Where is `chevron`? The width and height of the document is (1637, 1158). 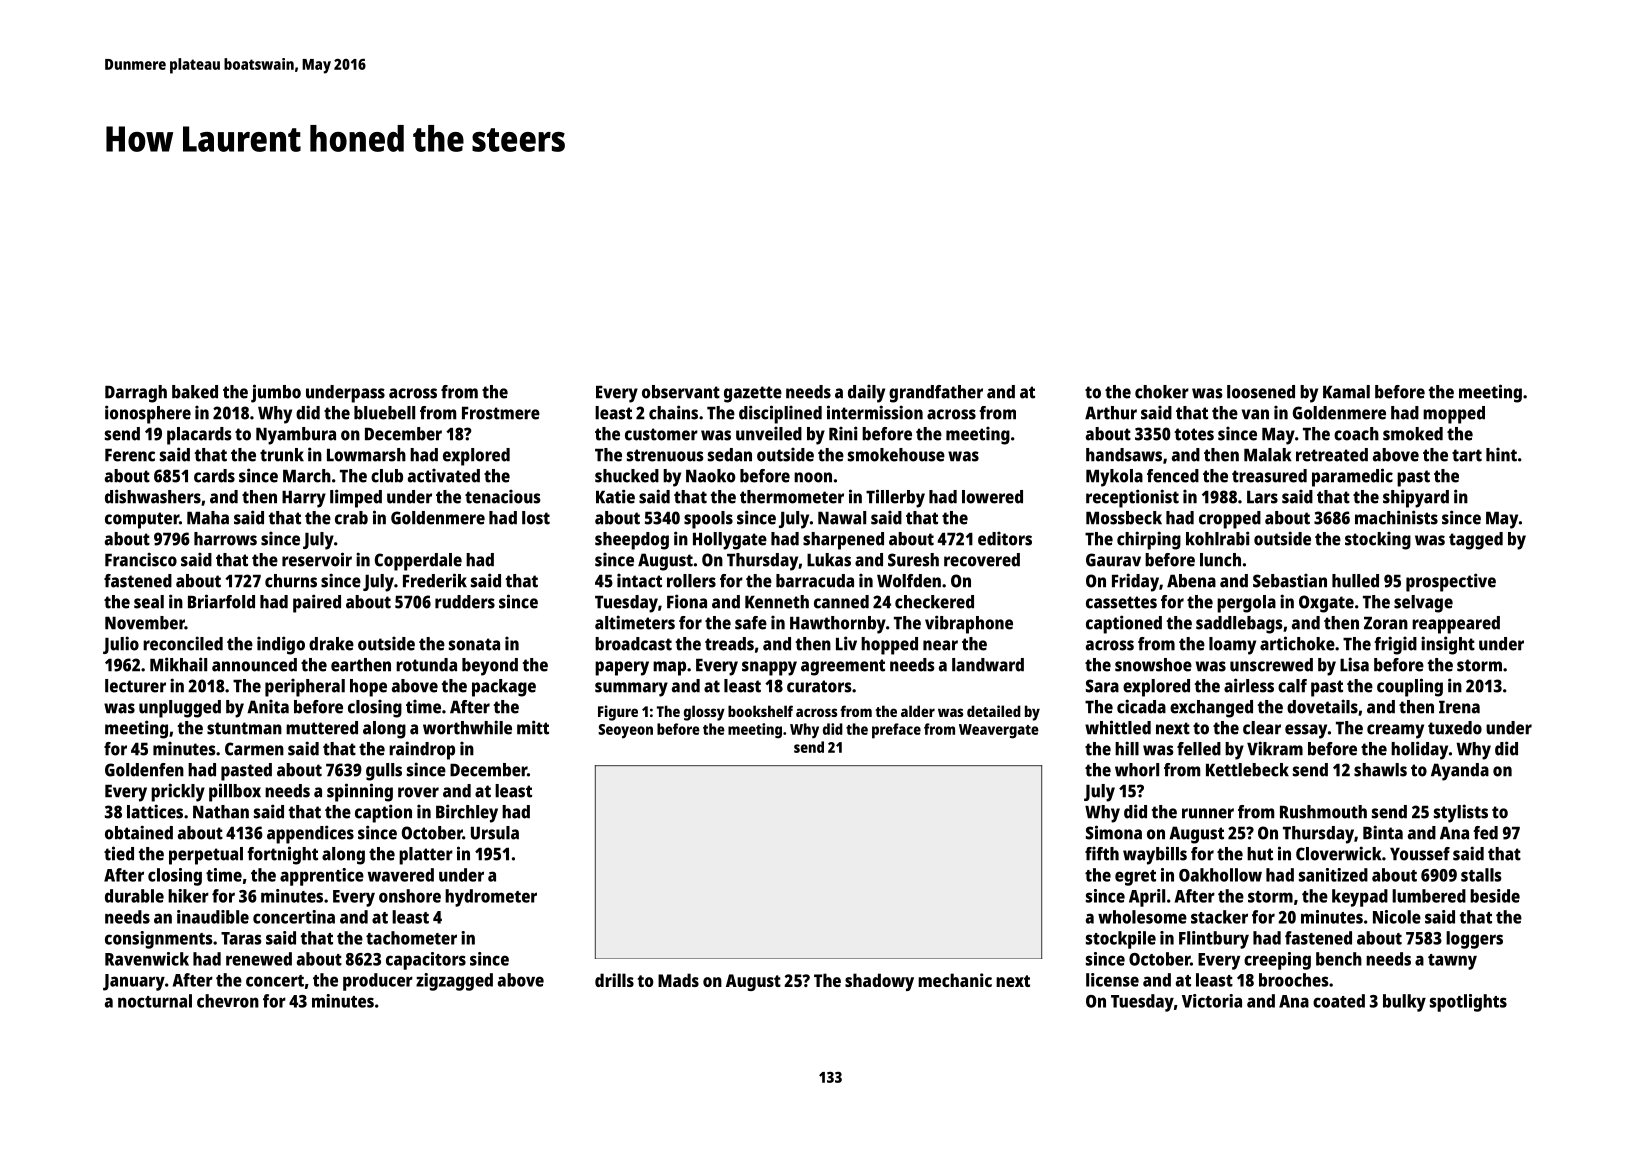
chevron is located at coordinates (228, 1001).
